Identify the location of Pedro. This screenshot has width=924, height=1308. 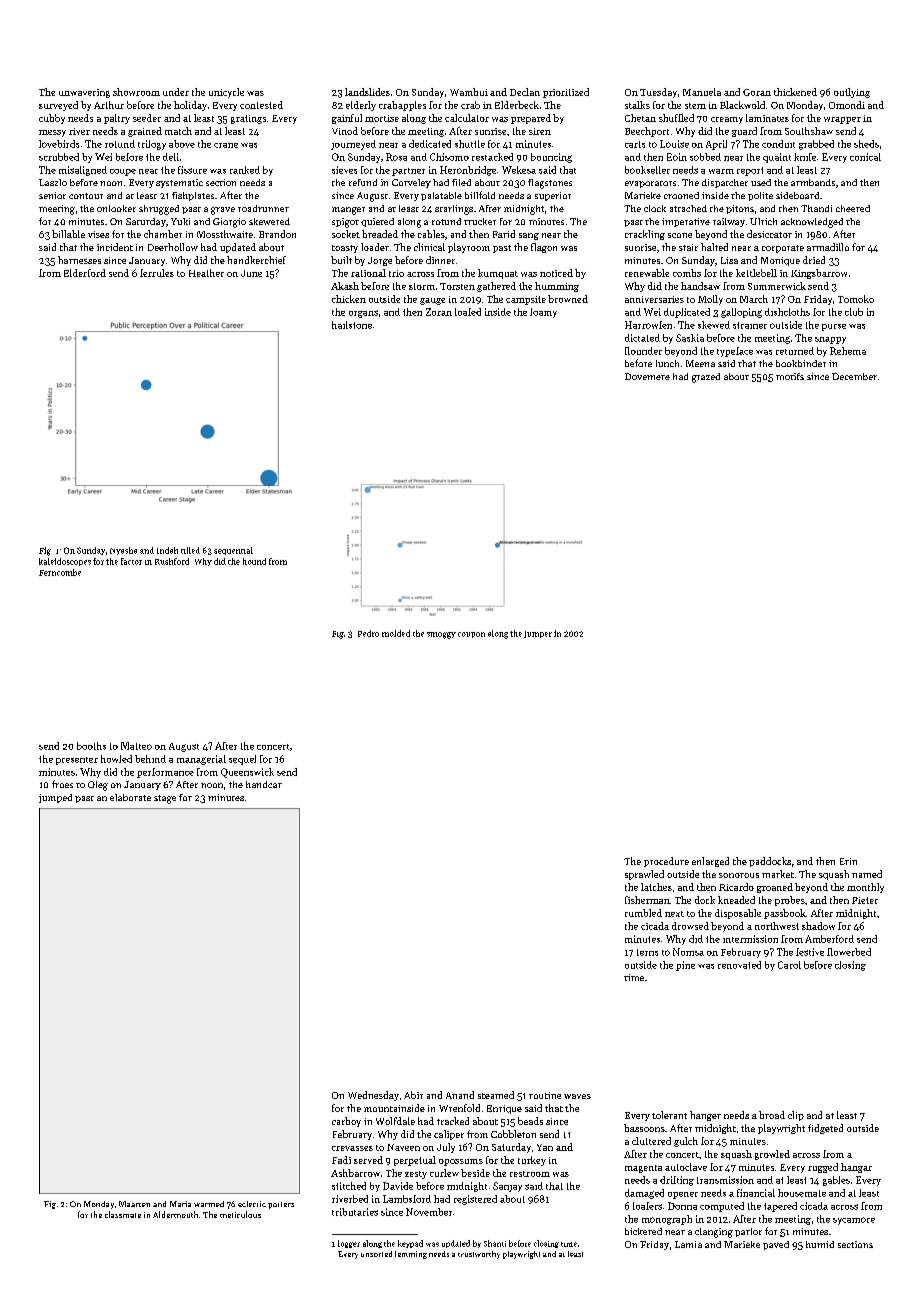
(368, 633).
